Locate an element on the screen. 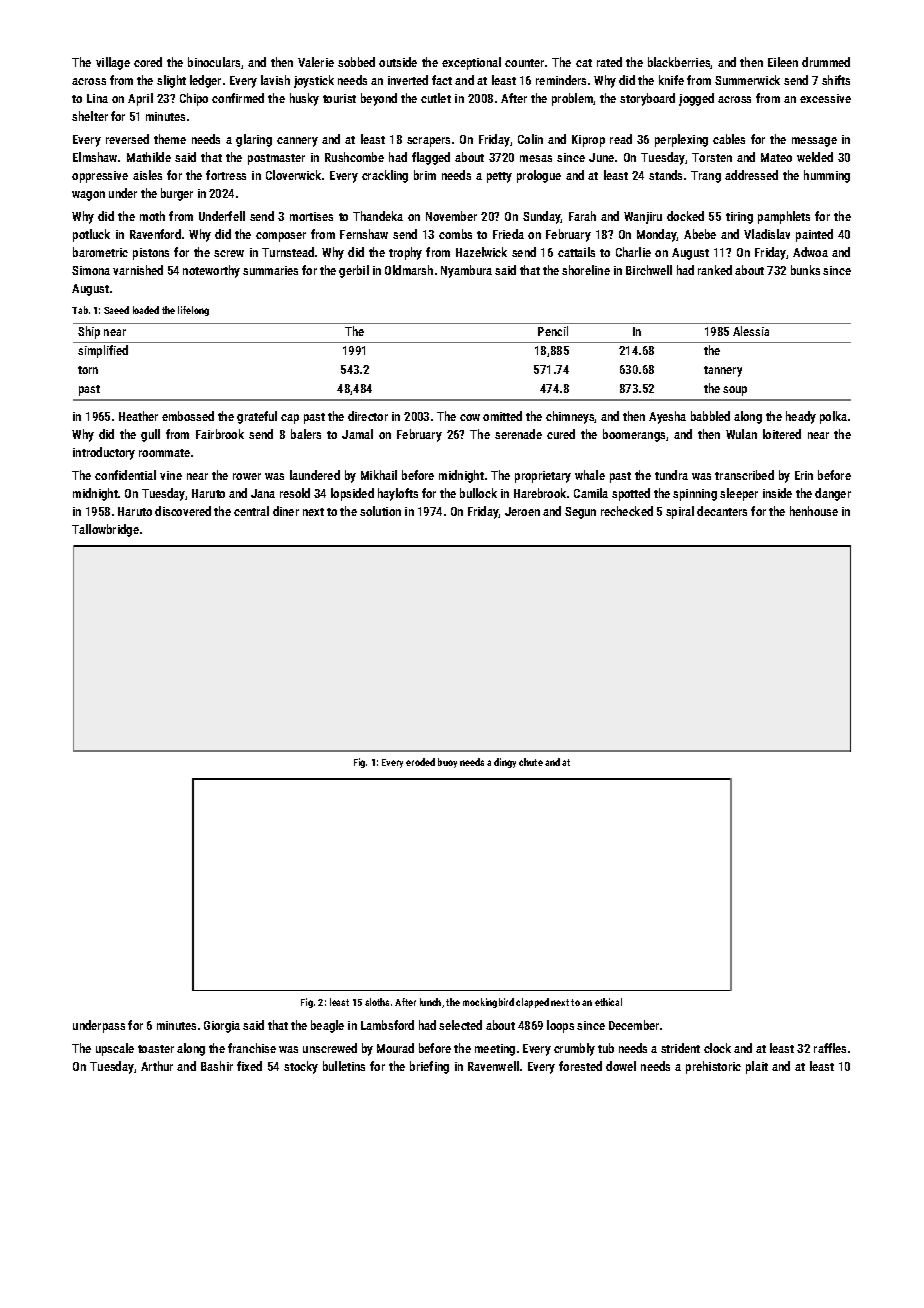 This screenshot has height=1308, width=924. mockingbird is located at coordinates (488, 1003).
